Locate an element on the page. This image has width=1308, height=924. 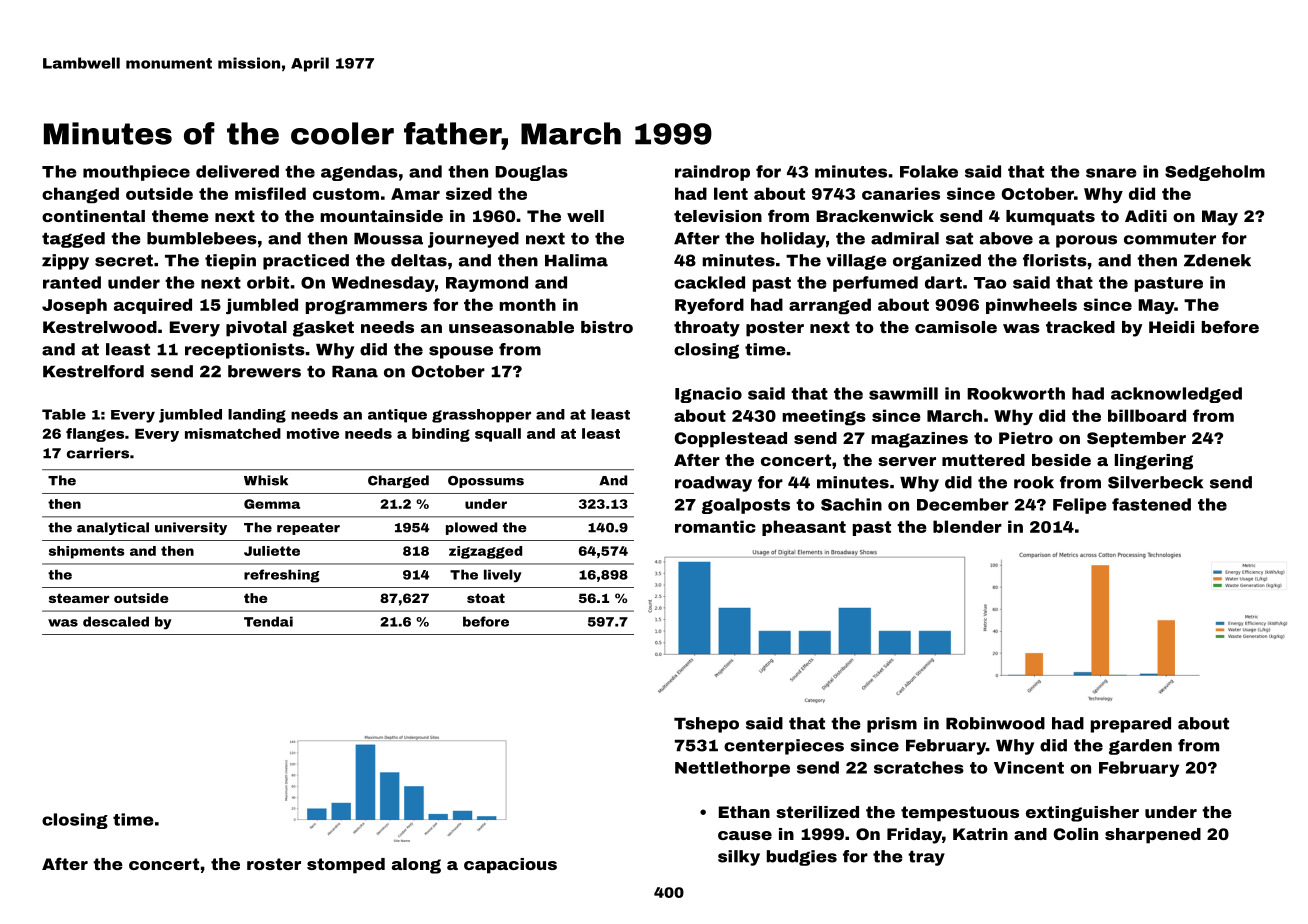
Charged is located at coordinates (398, 481).
